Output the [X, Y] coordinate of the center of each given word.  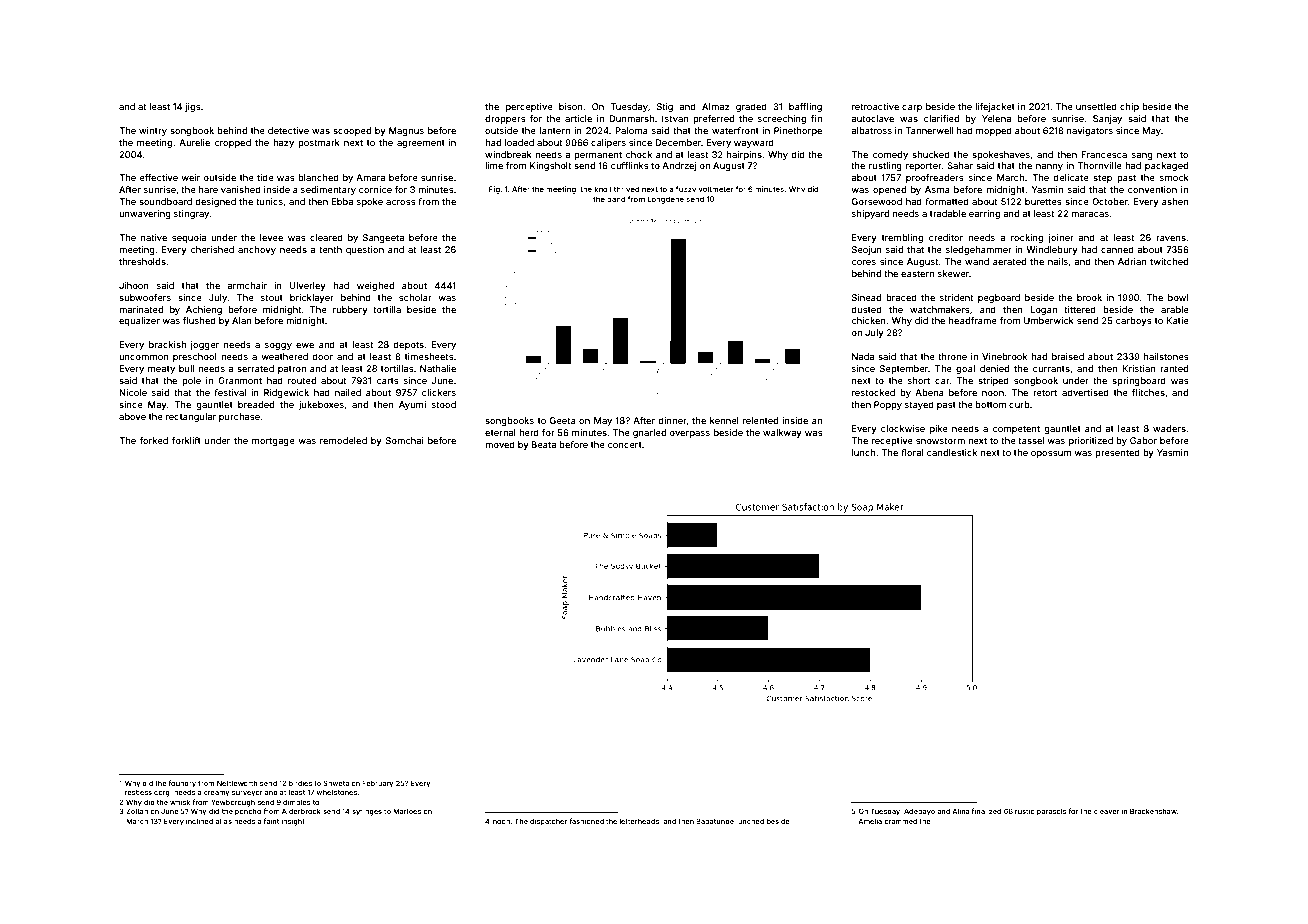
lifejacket [995, 107]
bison [571, 106]
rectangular [191, 417]
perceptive [529, 107]
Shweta [336, 783]
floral [912, 452]
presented [1117, 453]
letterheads [639, 821]
